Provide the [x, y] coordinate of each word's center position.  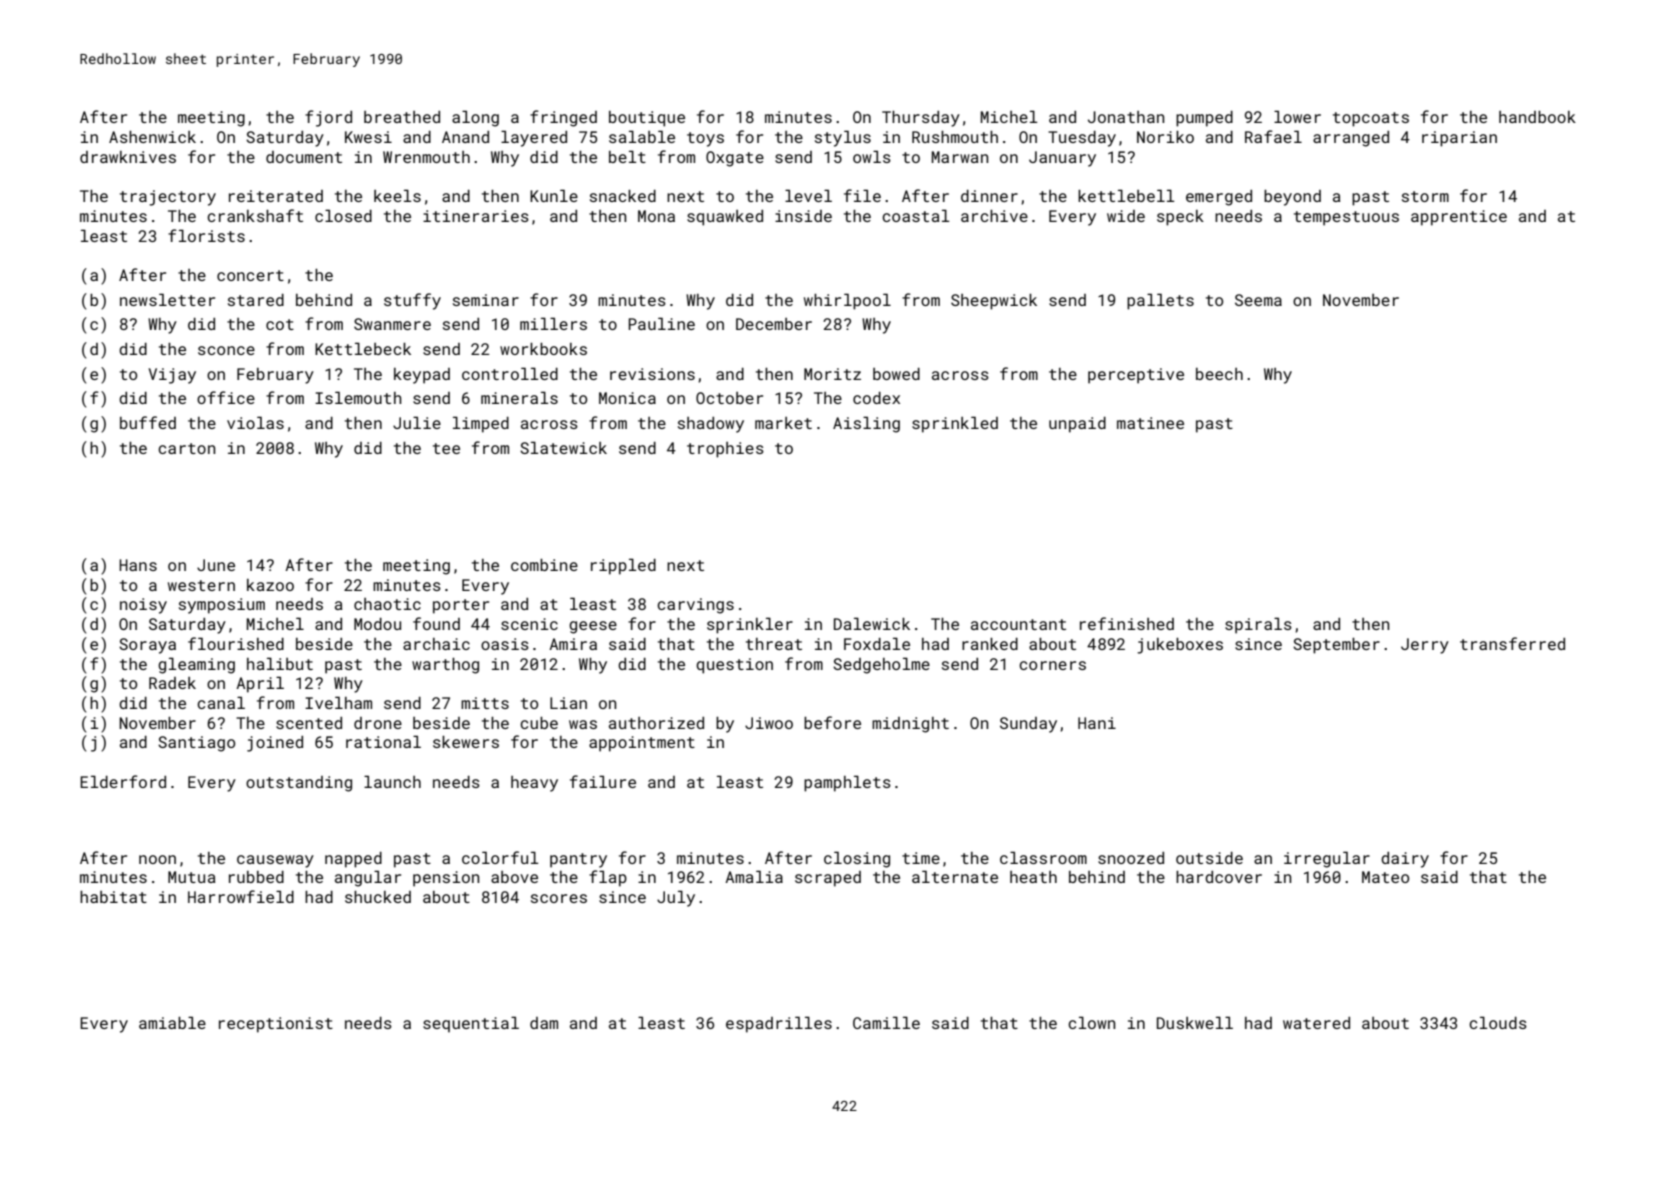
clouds [1498, 1022]
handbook [1537, 117]
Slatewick [563, 447]
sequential [471, 1024]
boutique [647, 119]
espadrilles [779, 1024]
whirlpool [847, 301]
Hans [138, 565]
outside [1209, 858]
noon [157, 859]
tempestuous [1346, 218]
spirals [1258, 625]
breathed [402, 117]
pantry [578, 860]
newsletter [167, 299]
